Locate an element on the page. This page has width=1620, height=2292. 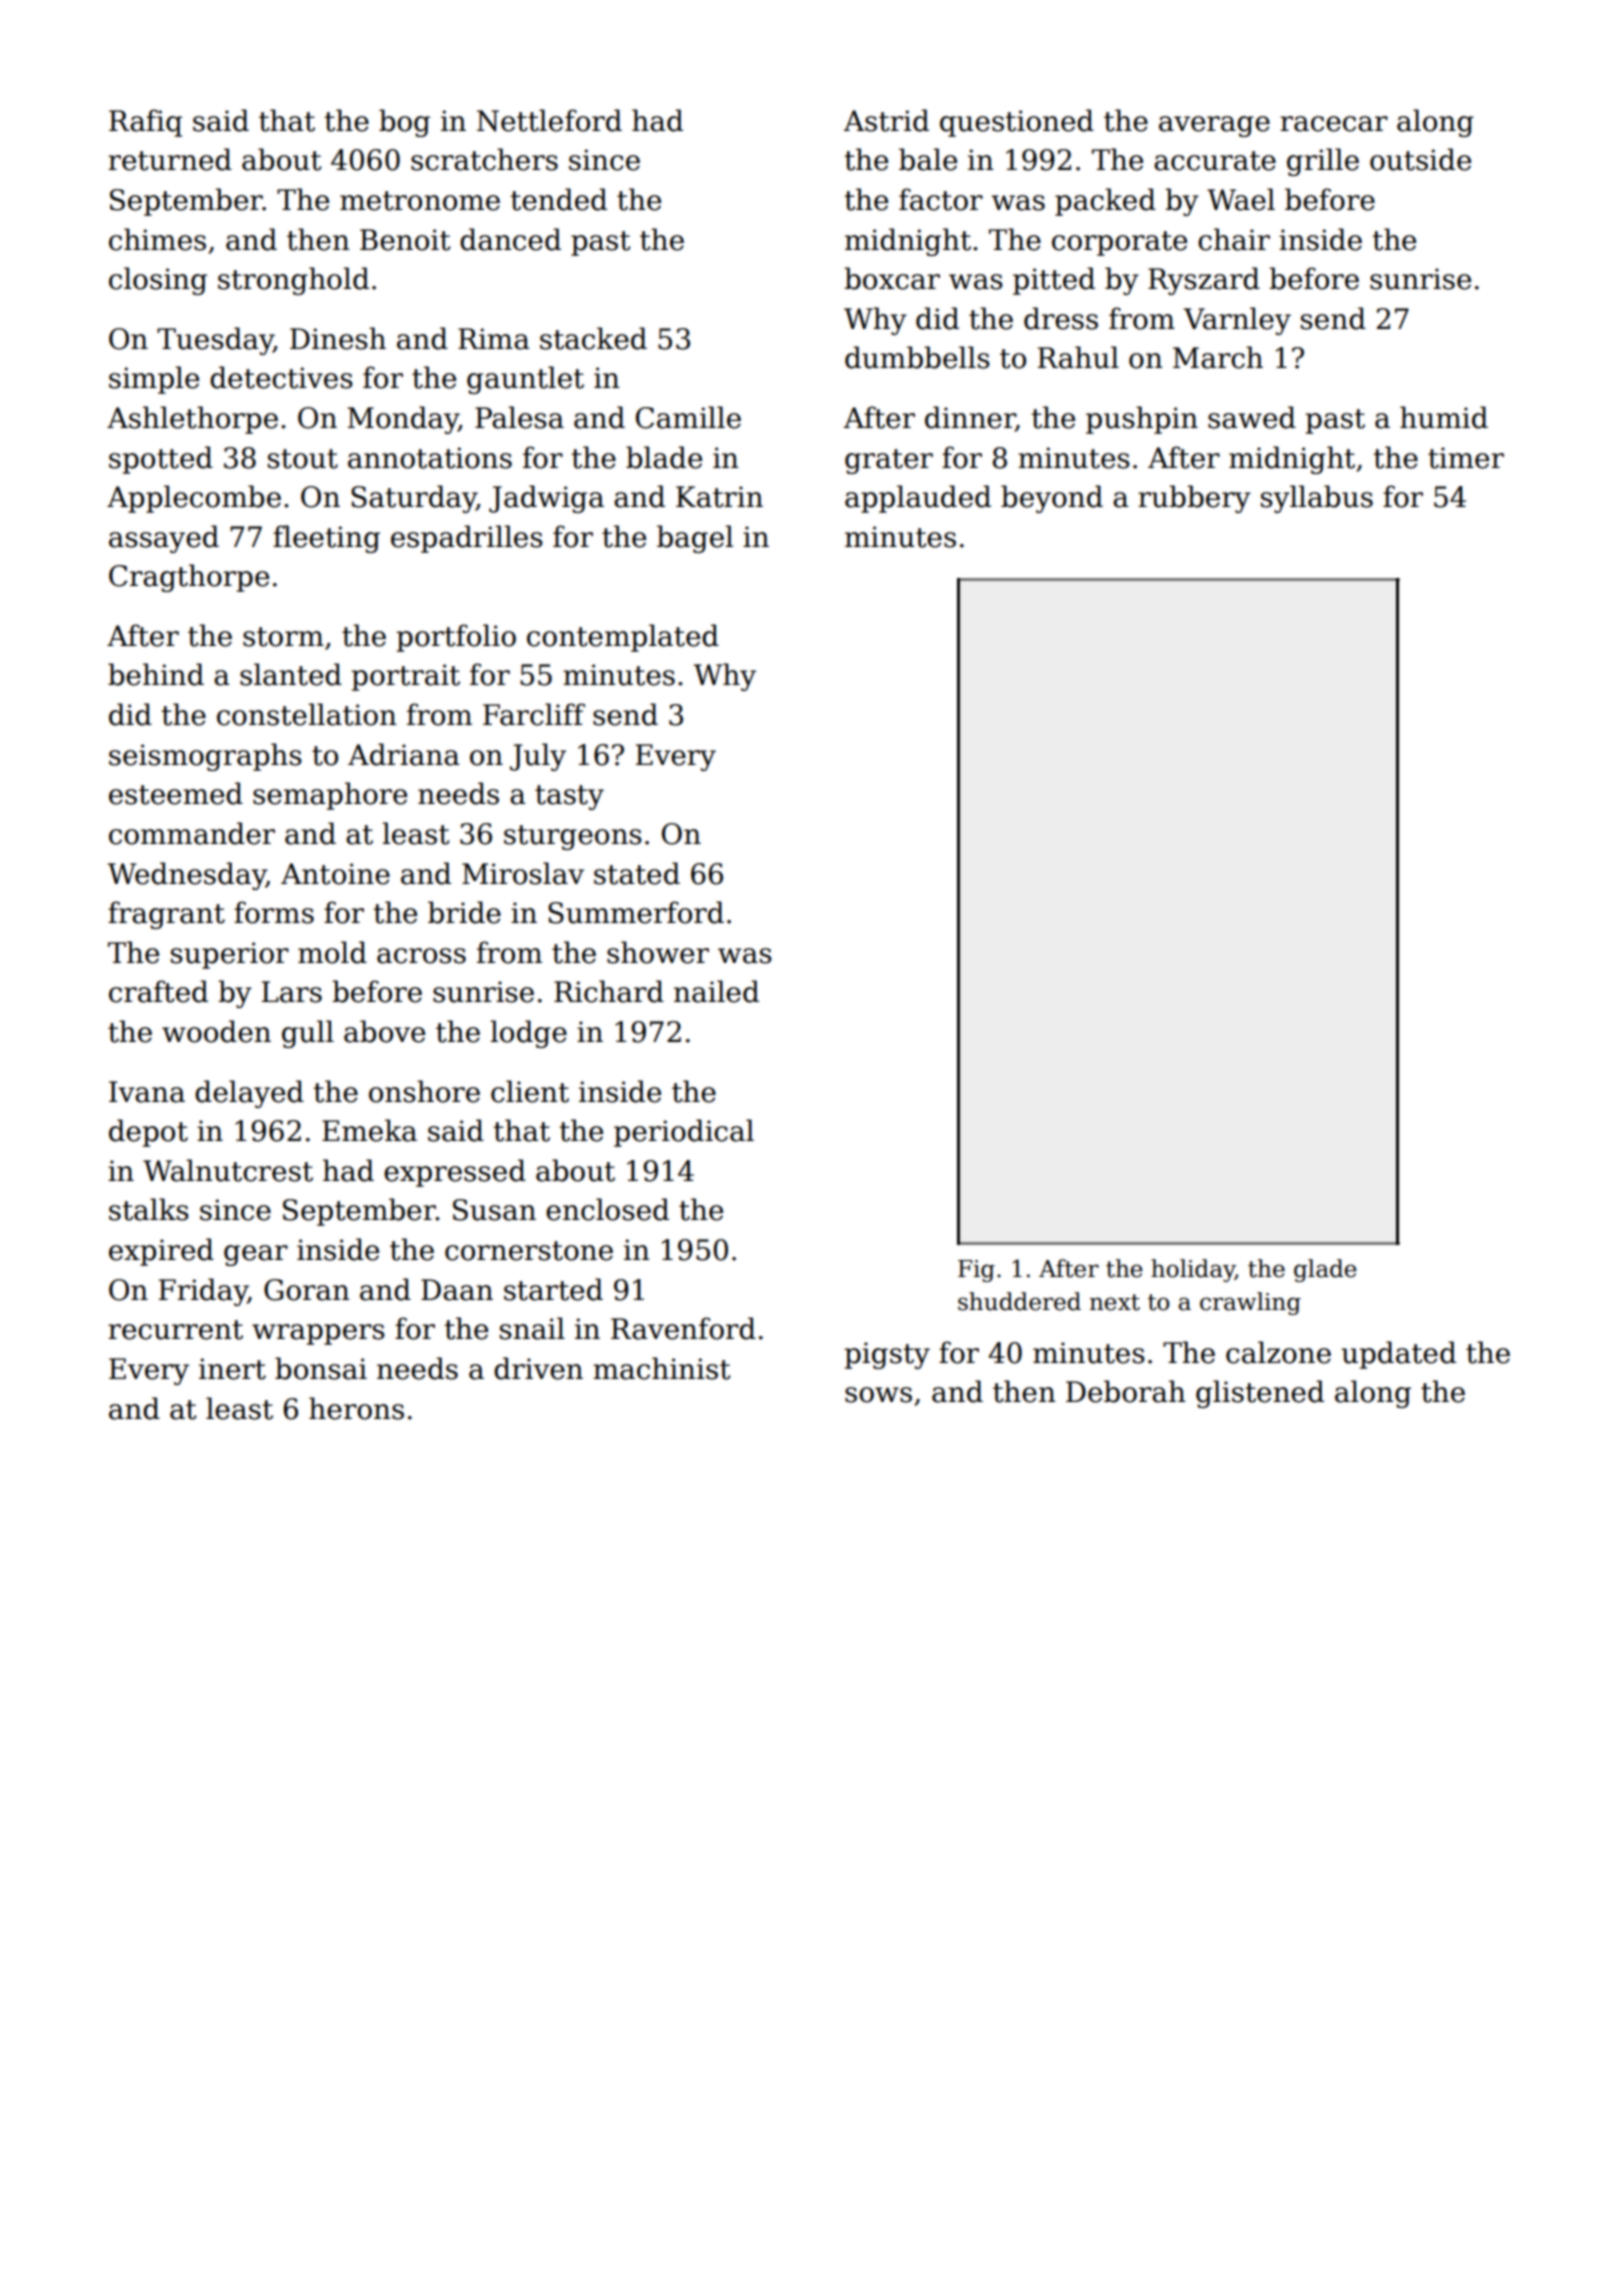
sows is located at coordinates (878, 1395).
